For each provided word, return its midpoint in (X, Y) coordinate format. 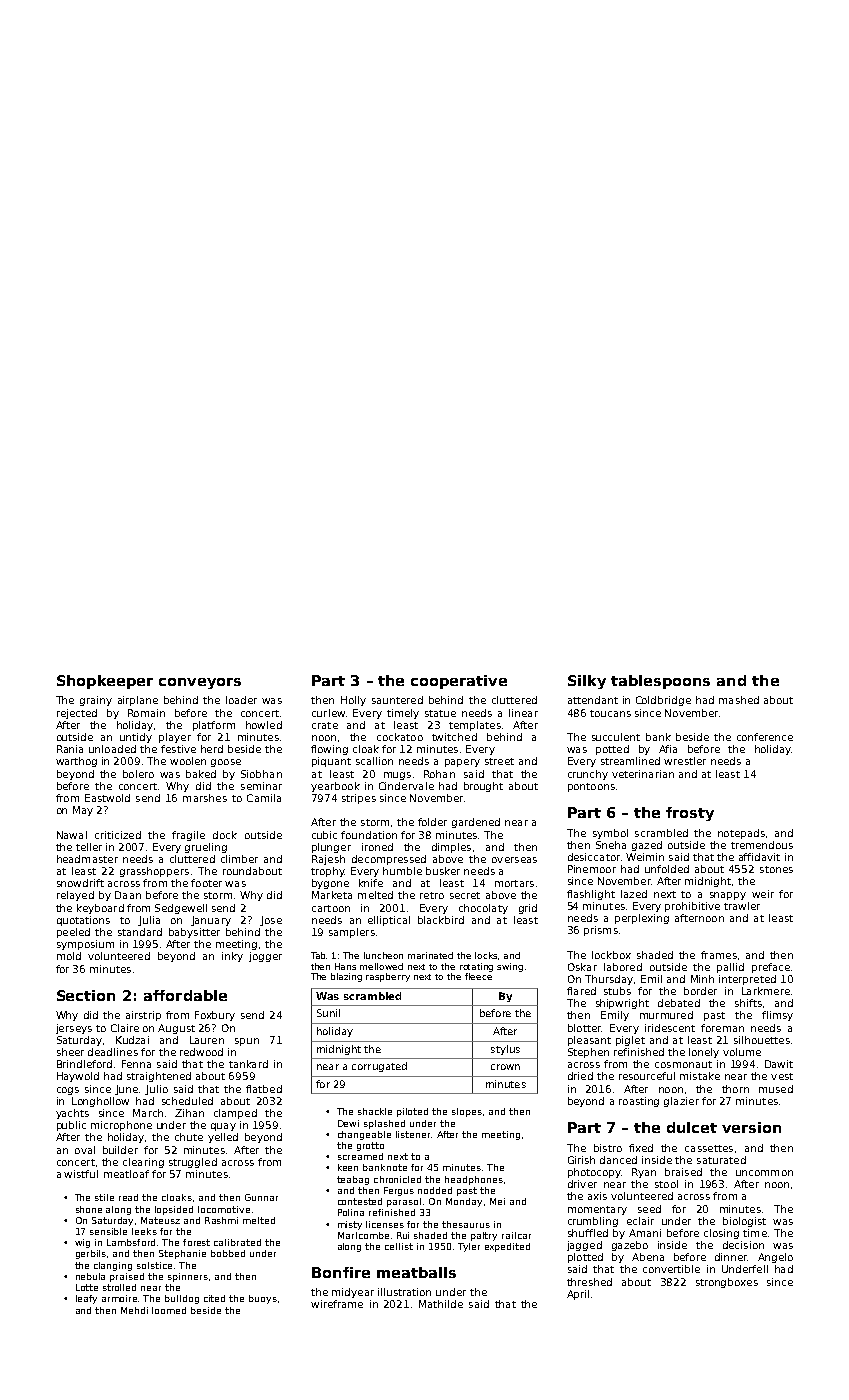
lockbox (611, 955)
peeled (73, 933)
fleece (478, 976)
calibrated (237, 1242)
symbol (610, 834)
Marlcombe (363, 1235)
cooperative (459, 682)
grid (528, 909)
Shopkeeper (105, 682)
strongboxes (727, 1283)
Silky (587, 682)
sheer (70, 1052)
